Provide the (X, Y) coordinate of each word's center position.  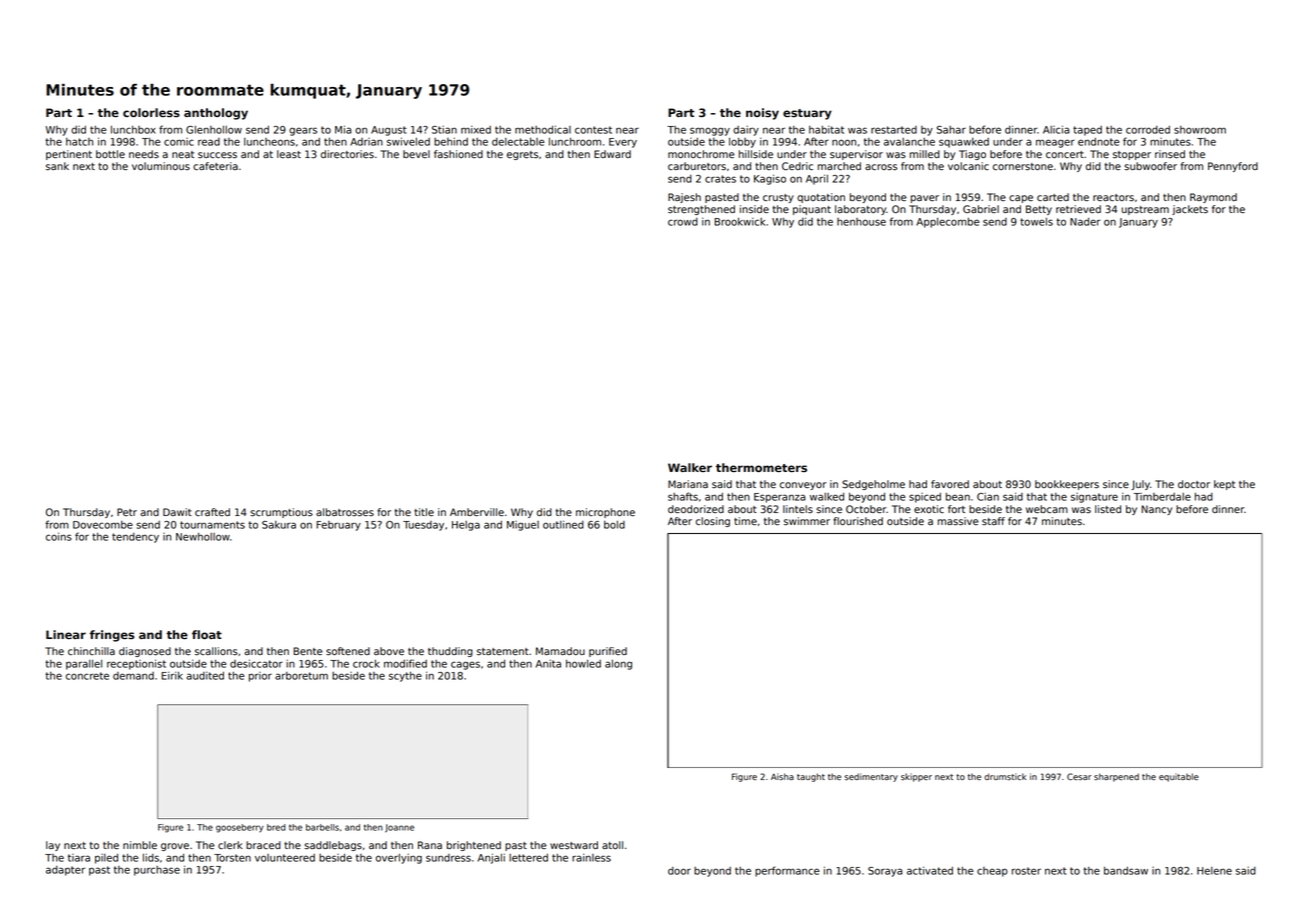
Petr (127, 512)
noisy (762, 114)
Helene (1214, 871)
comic (179, 142)
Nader (1085, 222)
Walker (690, 467)
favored (950, 484)
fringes (112, 636)
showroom (1200, 130)
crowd (683, 222)
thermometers (761, 467)
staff (993, 521)
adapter (65, 871)
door (679, 871)
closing (713, 522)
